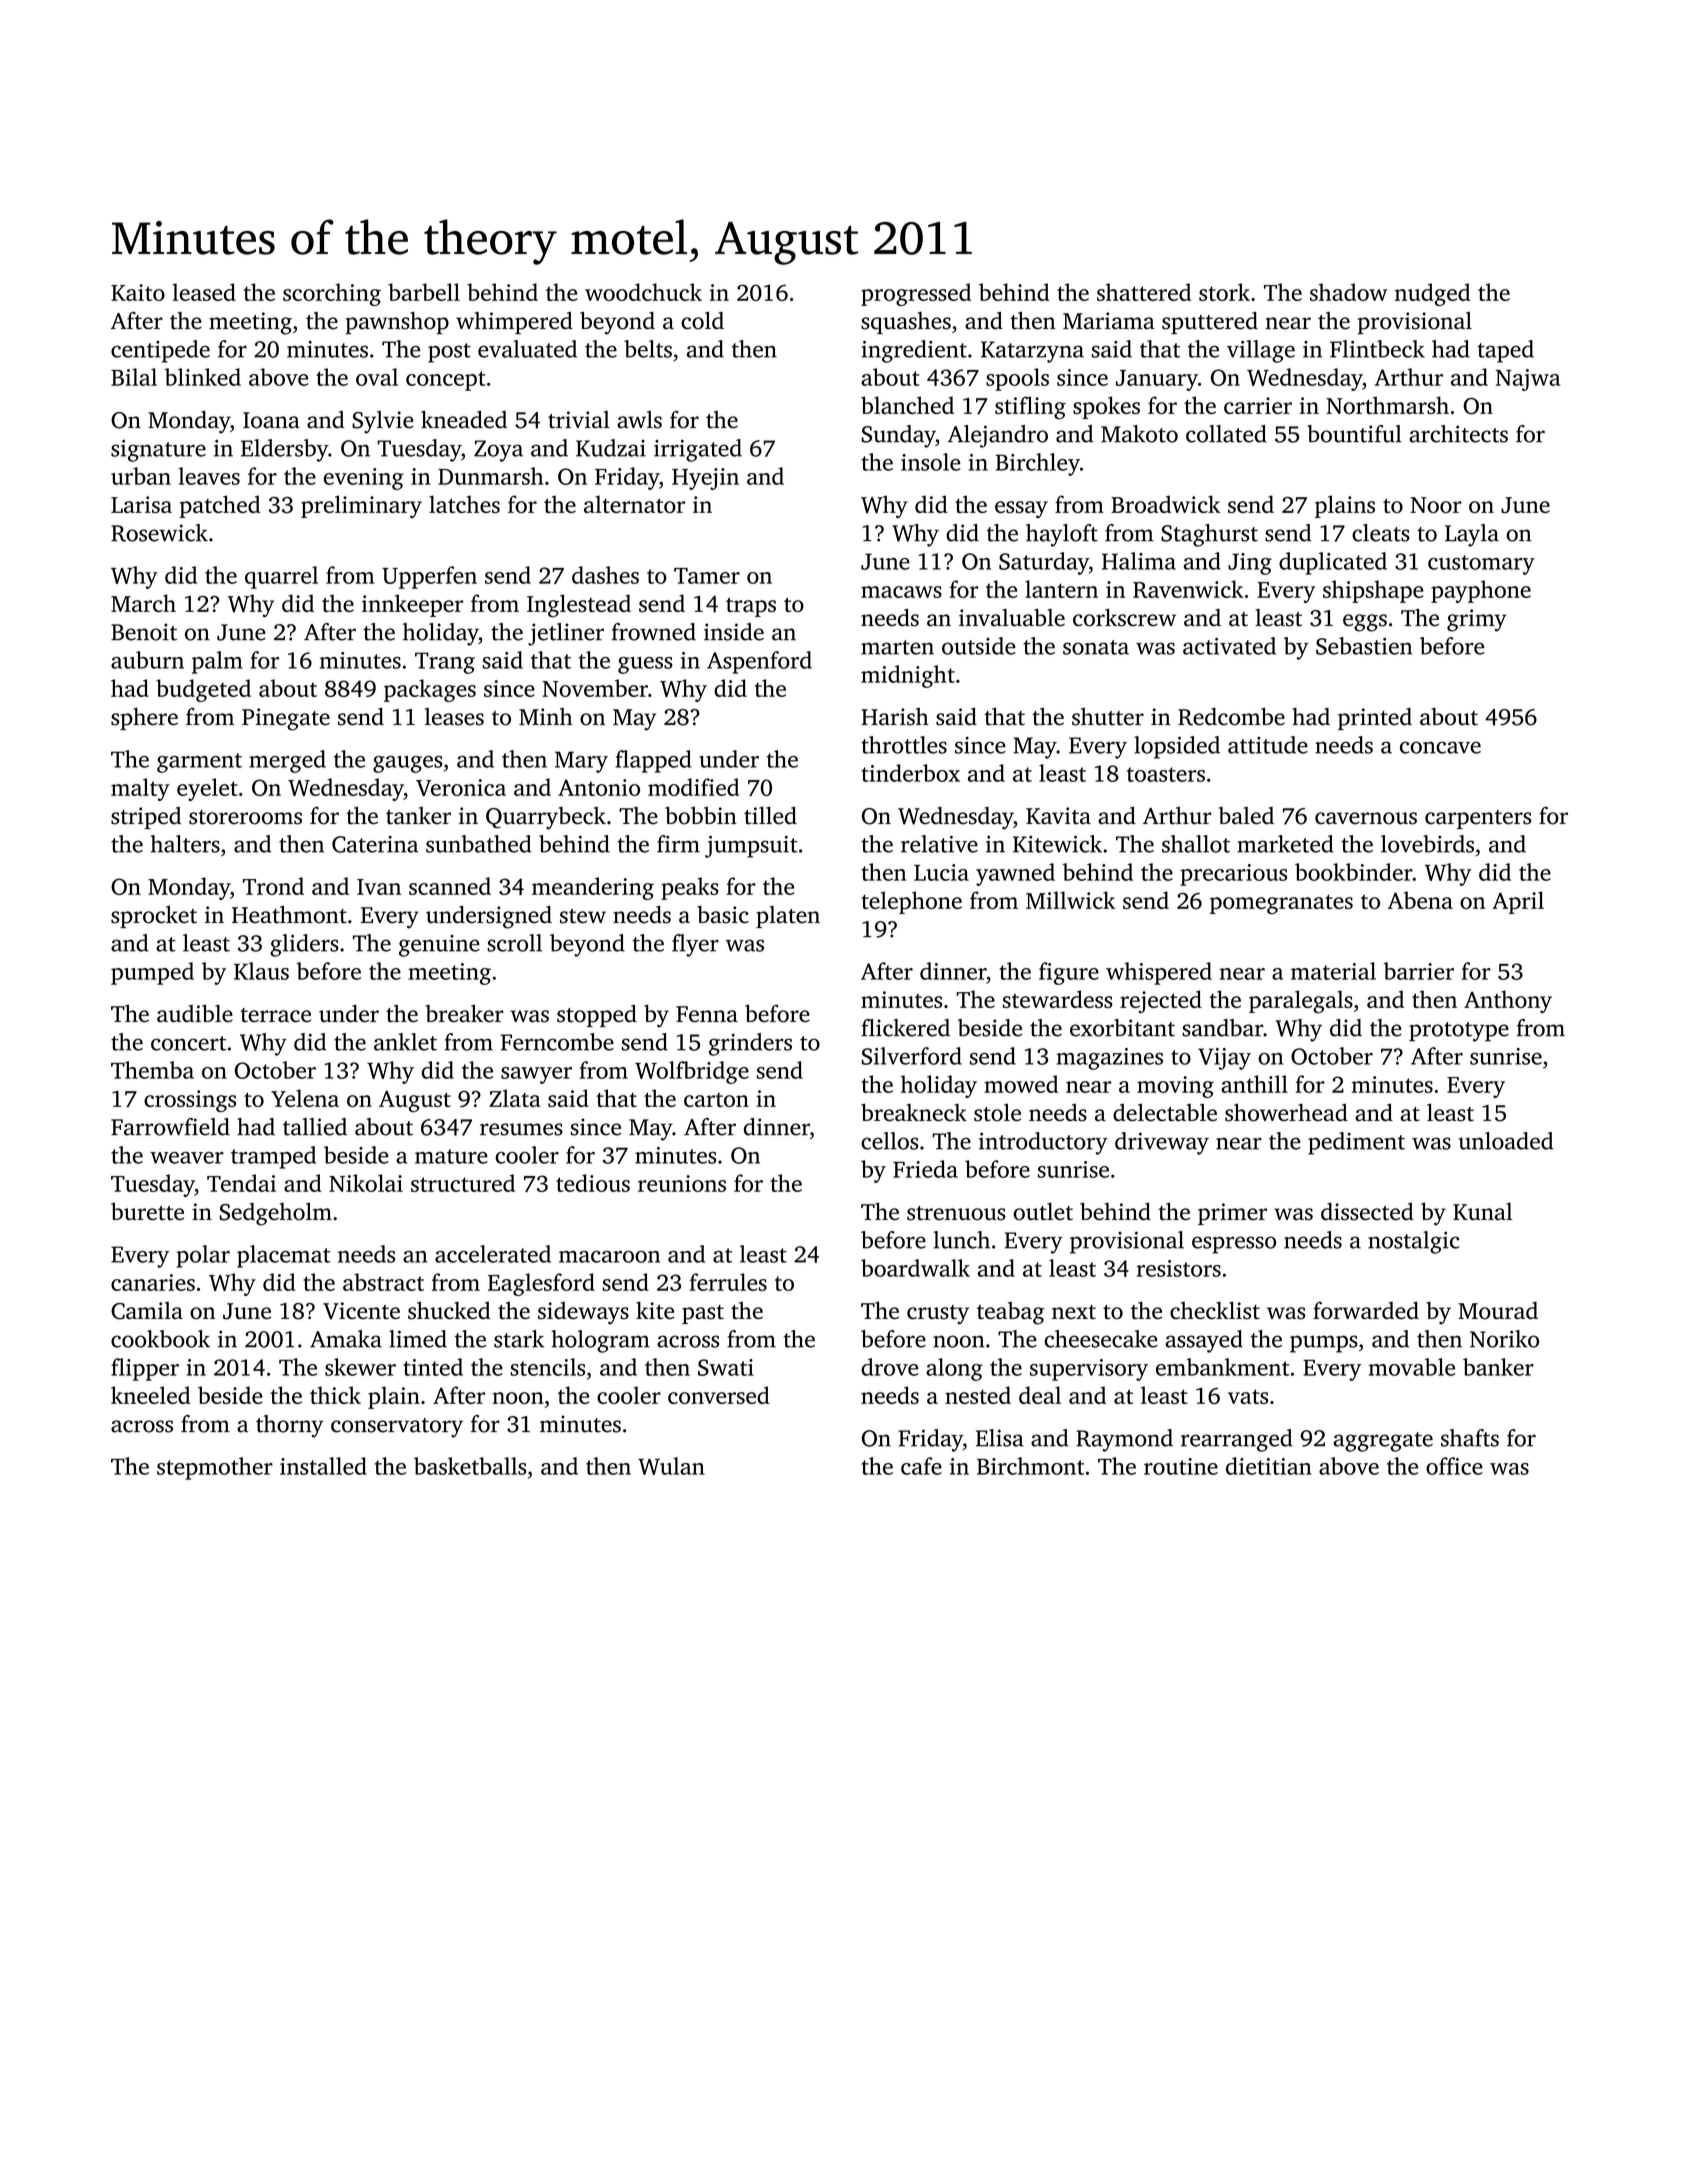 This page has height=2178, width=1683. What do you see at coordinates (463, 1183) in the page?
I see `structured` at bounding box center [463, 1183].
